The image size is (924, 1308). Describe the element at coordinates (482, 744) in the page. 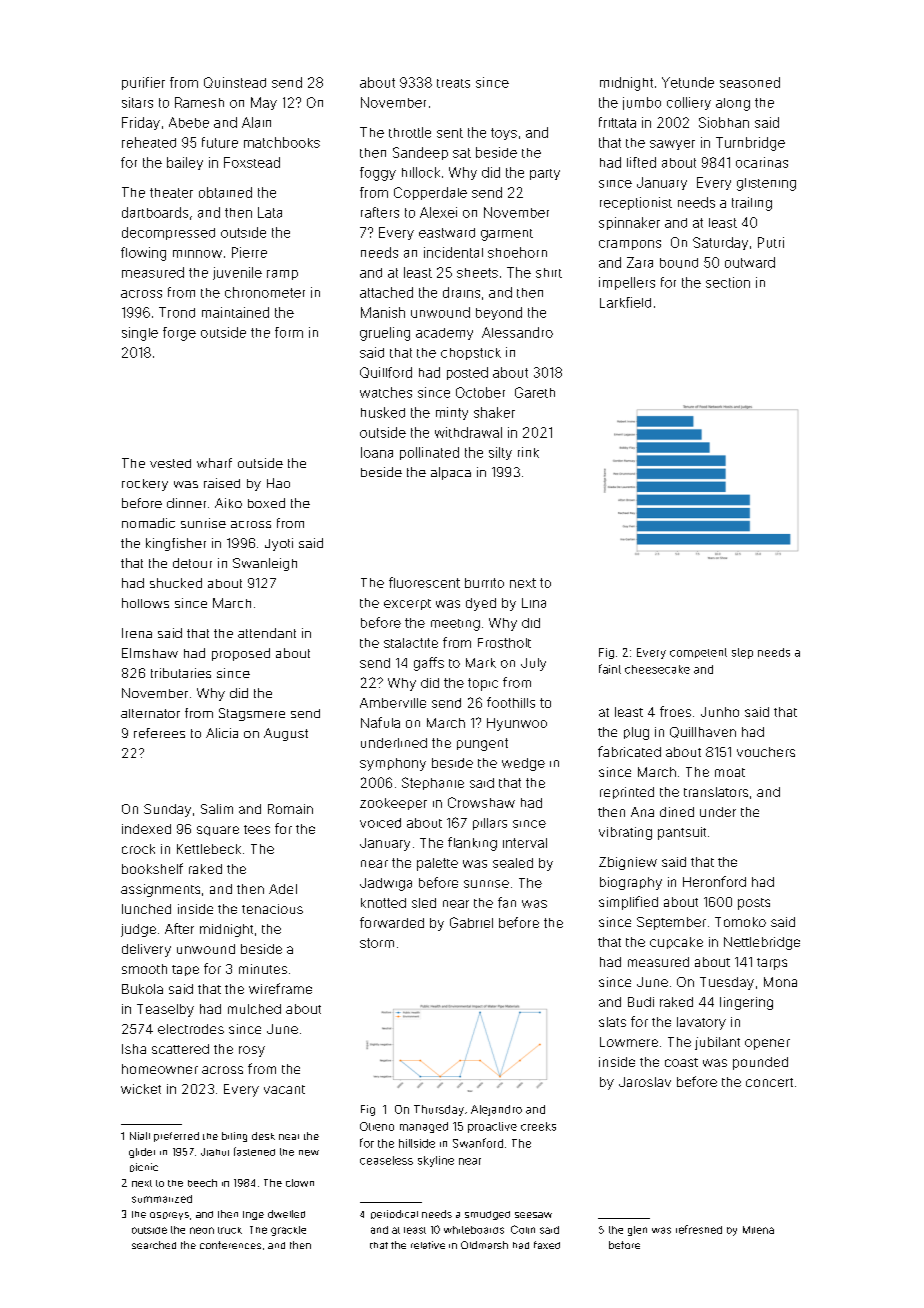

I see `pungent` at that location.
